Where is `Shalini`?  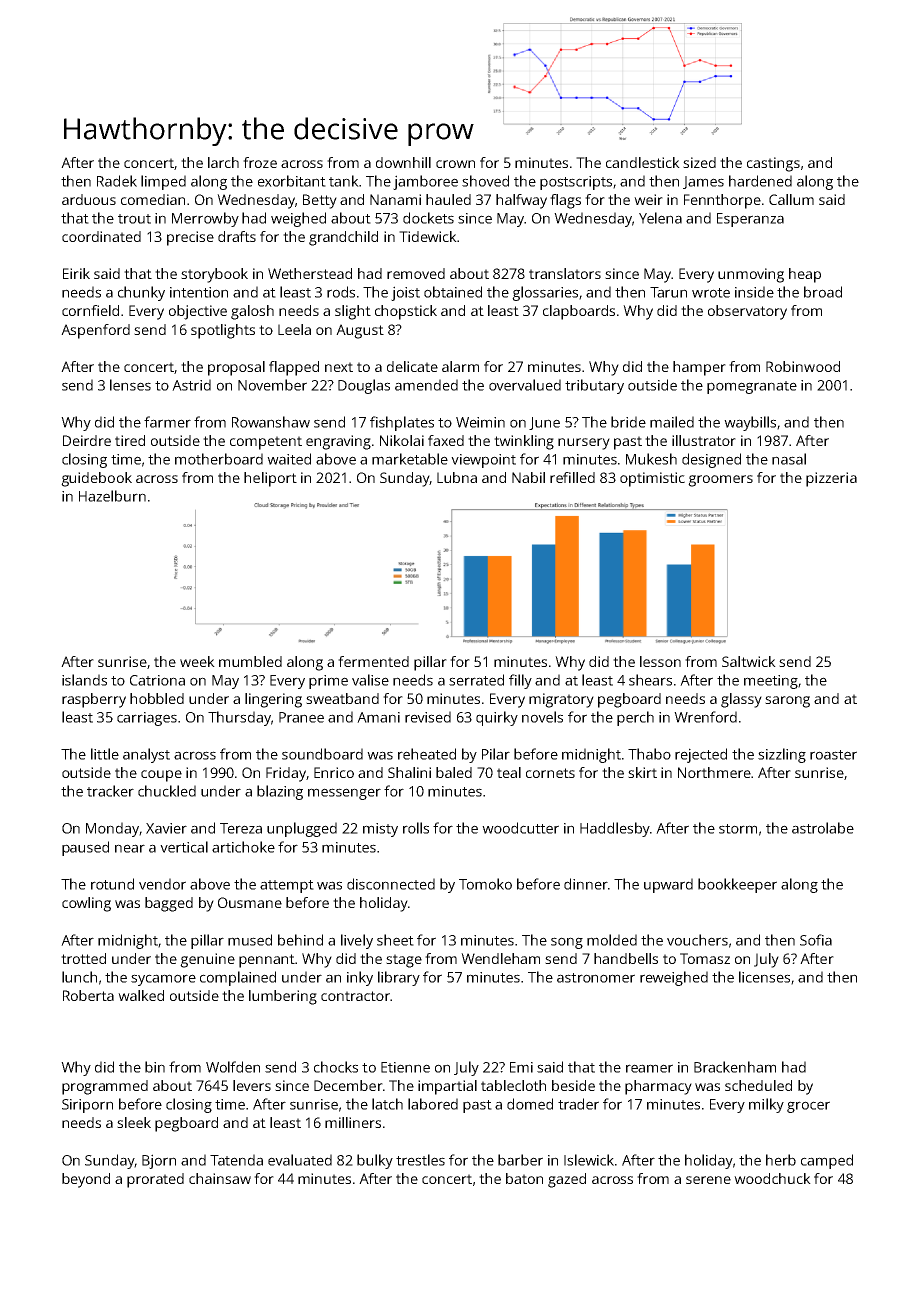
Shalini is located at coordinates (409, 772).
